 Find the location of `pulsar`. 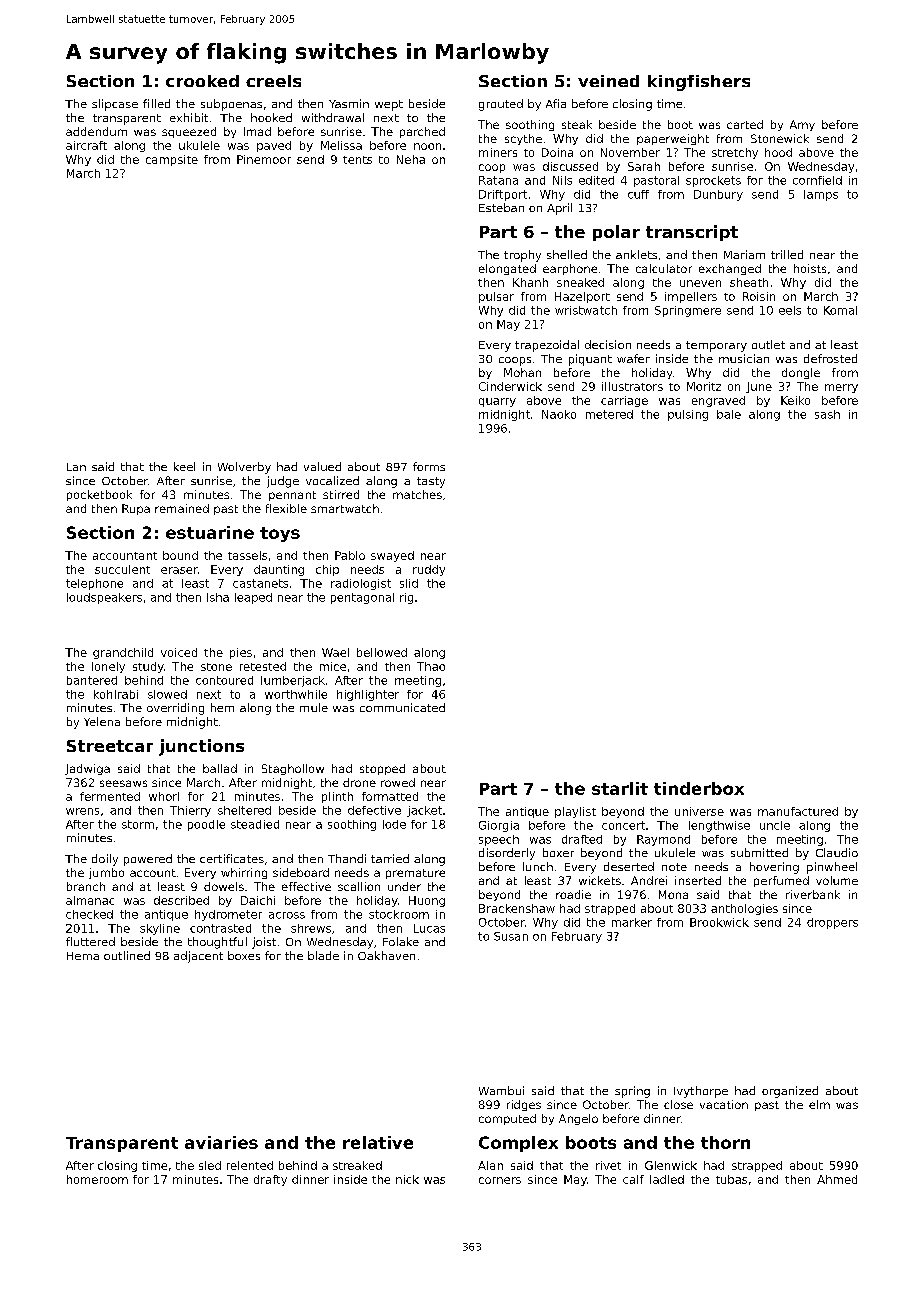

pulsar is located at coordinates (496, 297).
